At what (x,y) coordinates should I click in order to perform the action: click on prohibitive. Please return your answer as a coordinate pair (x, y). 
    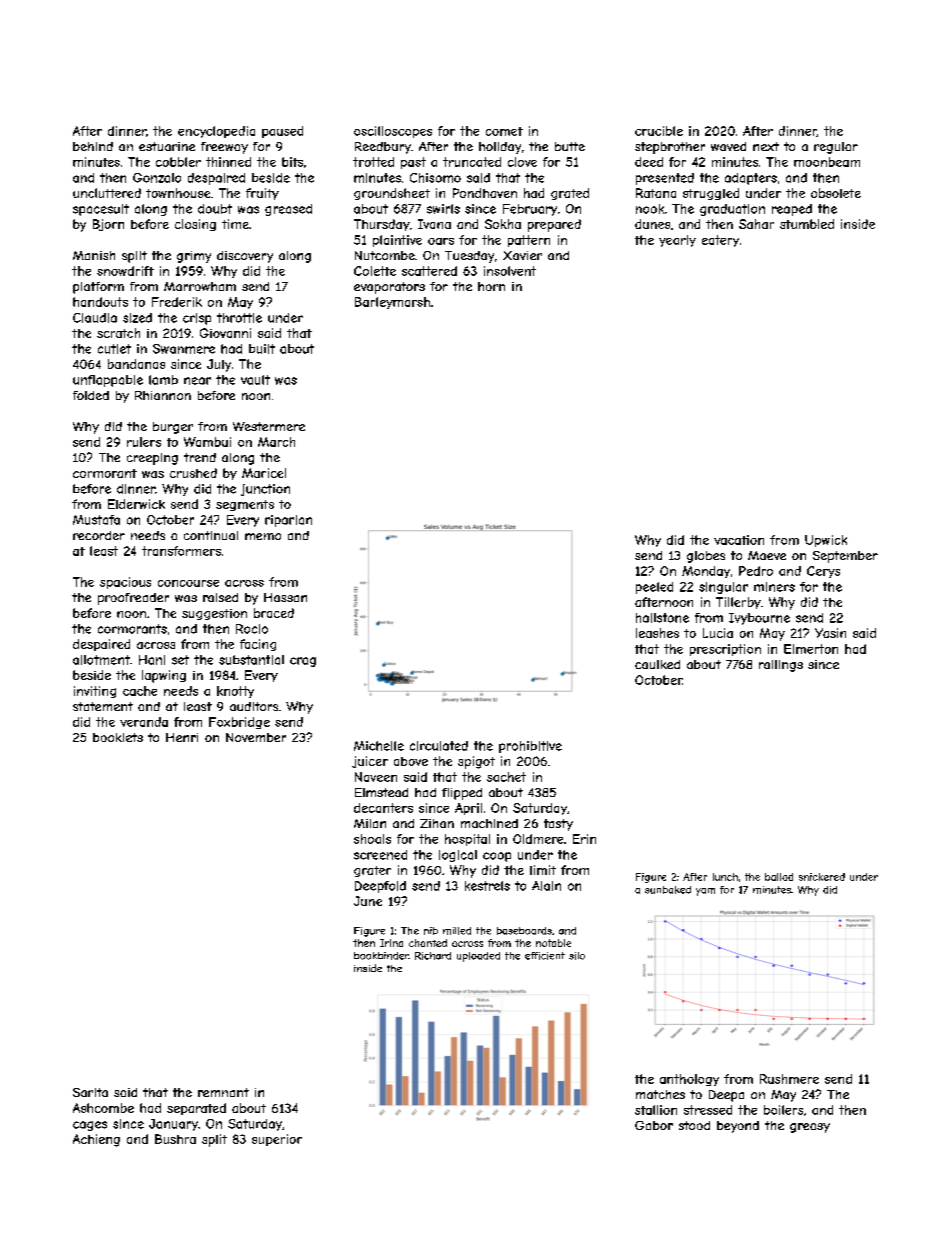
    Looking at the image, I should click on (530, 747).
